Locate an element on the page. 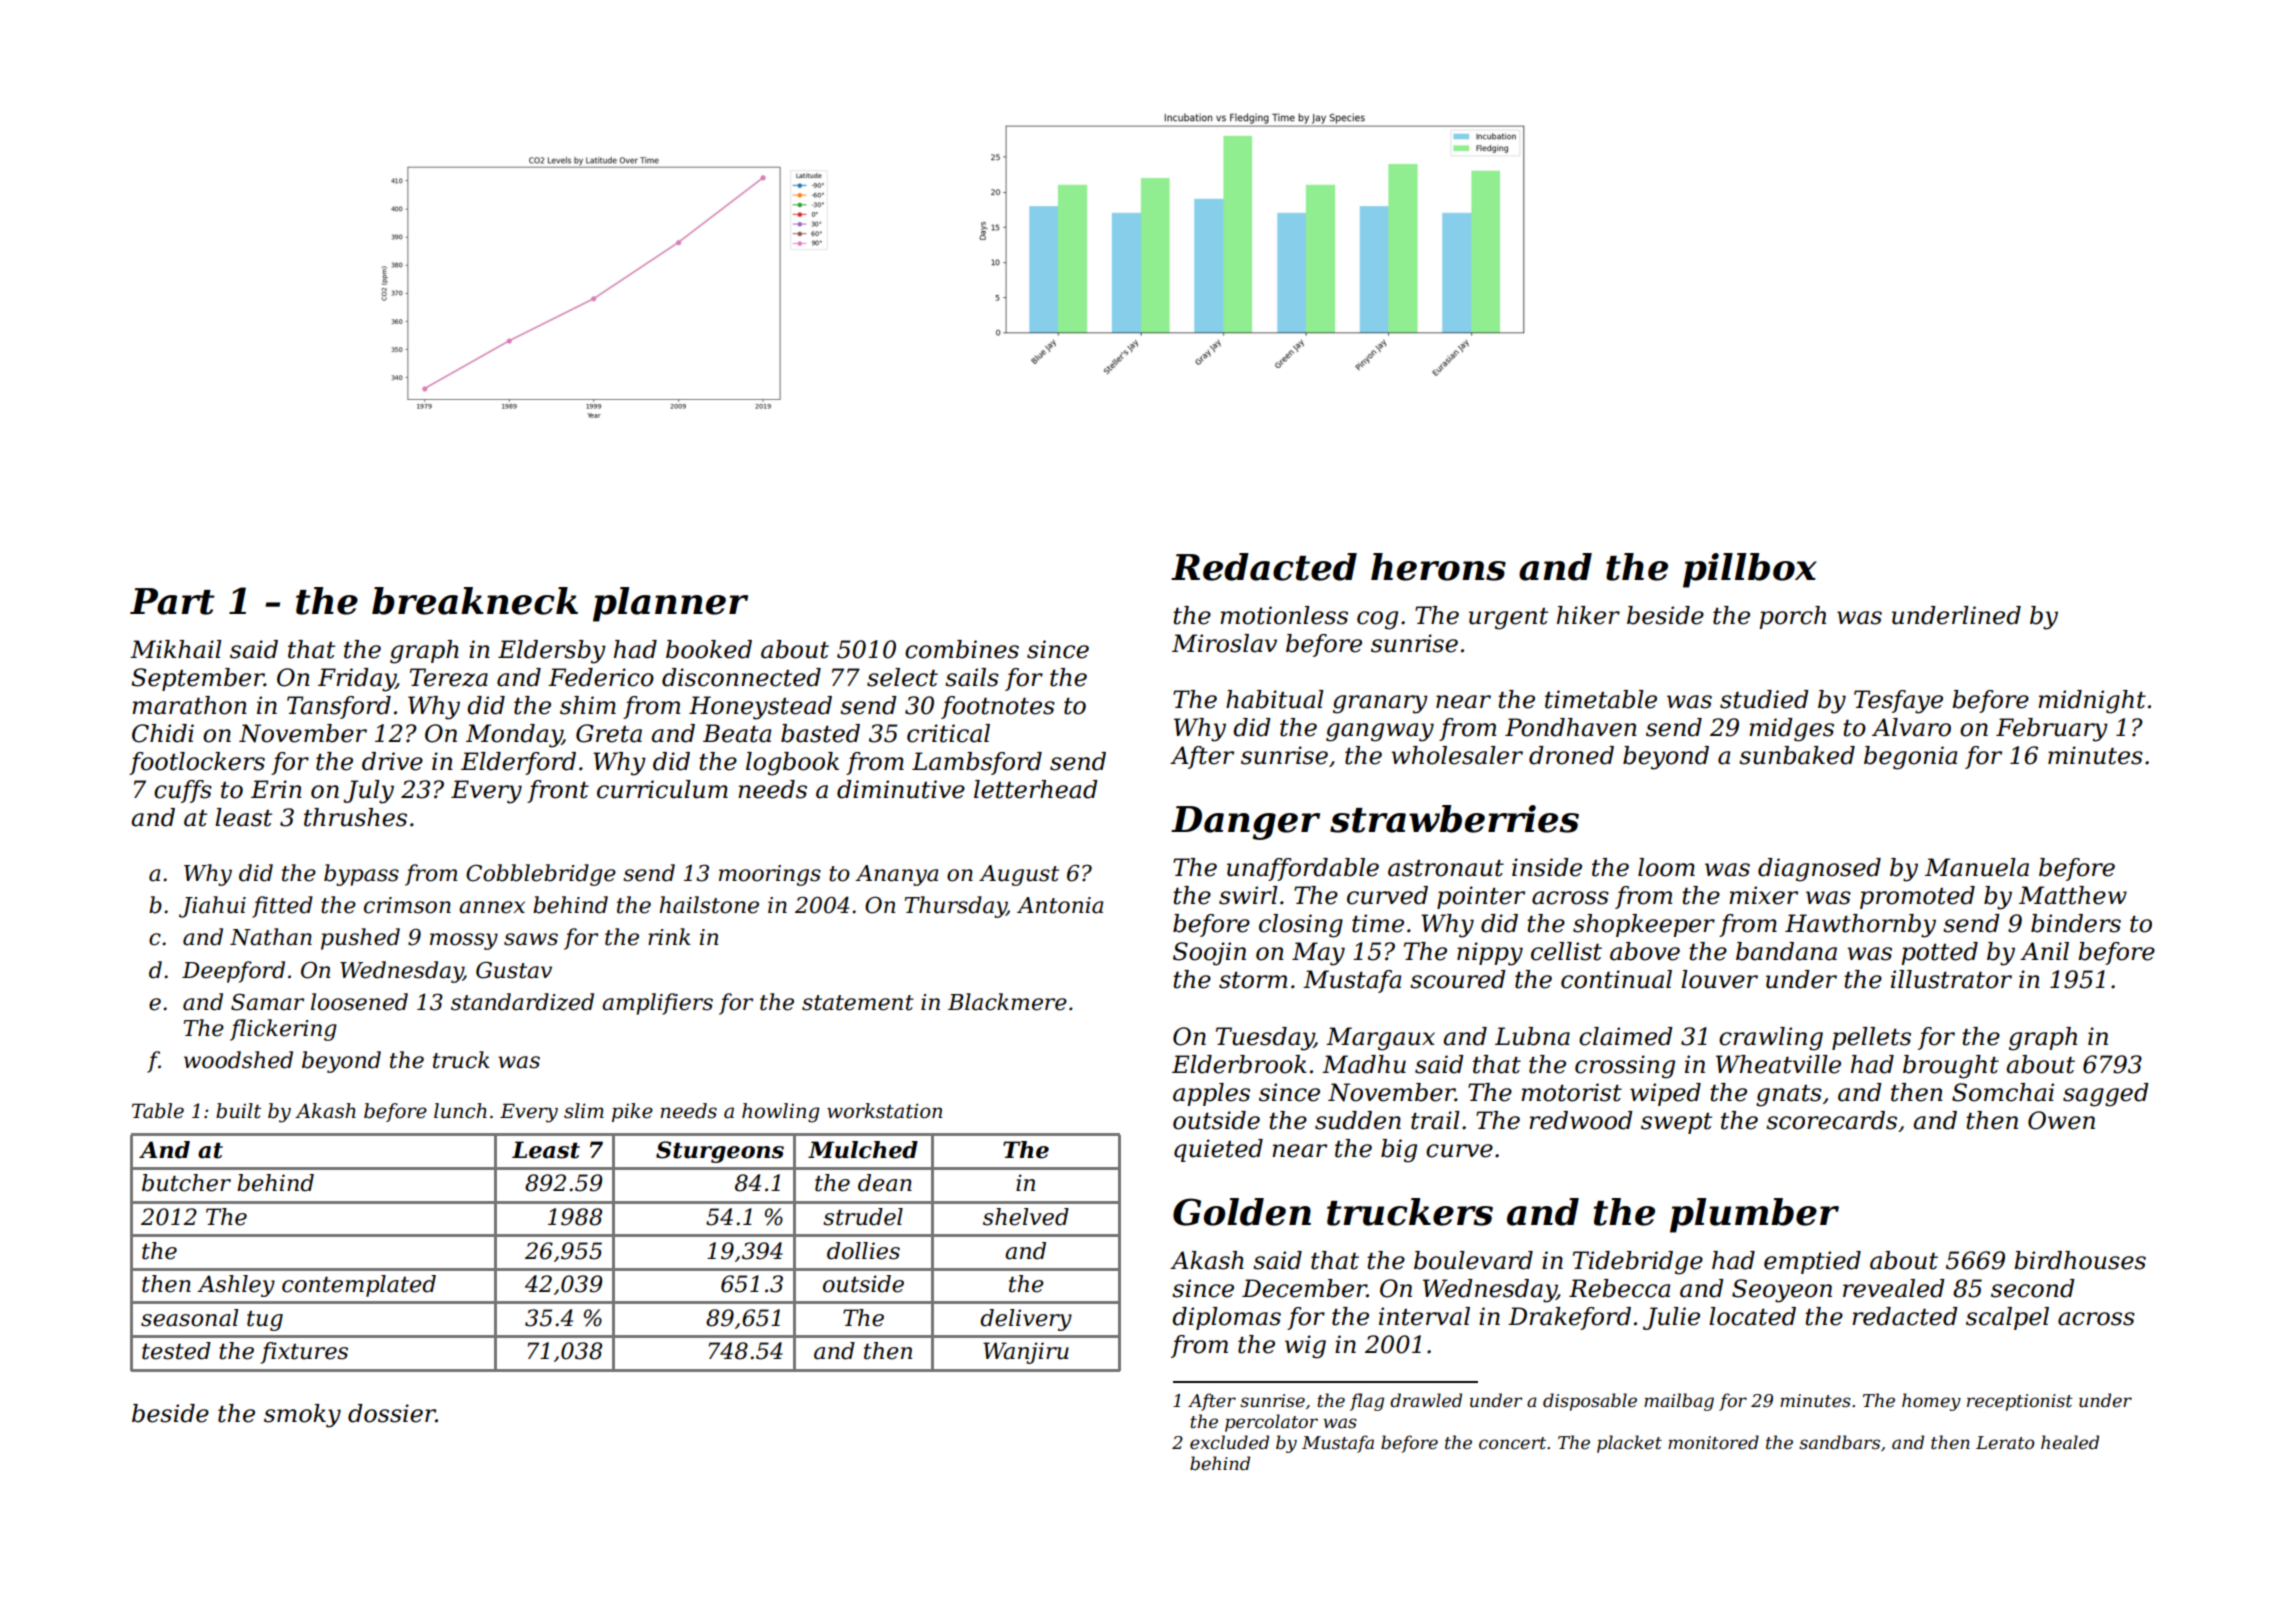  strawberries is located at coordinates (1454, 819).
